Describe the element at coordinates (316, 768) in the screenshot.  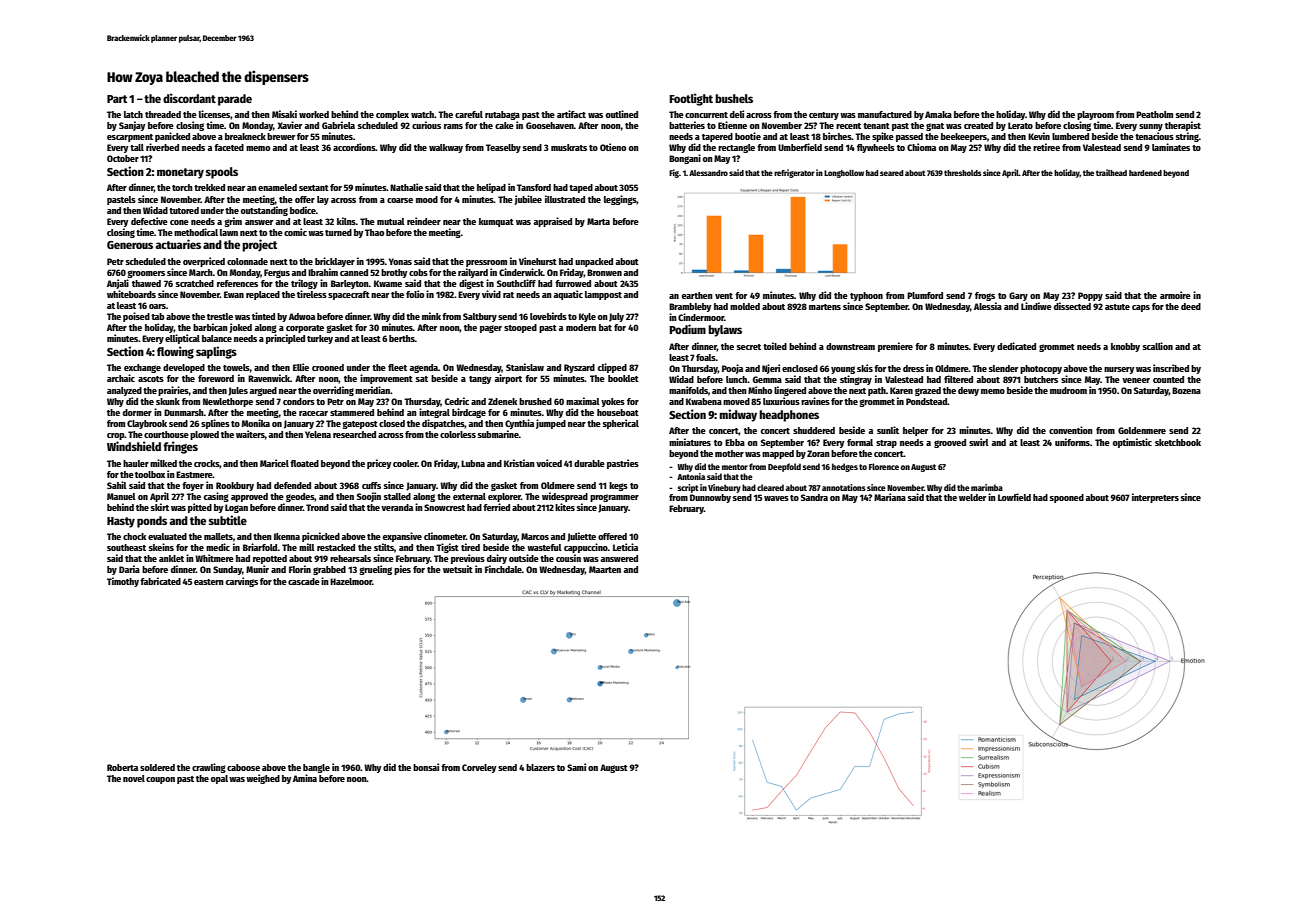
I see `bangle` at that location.
